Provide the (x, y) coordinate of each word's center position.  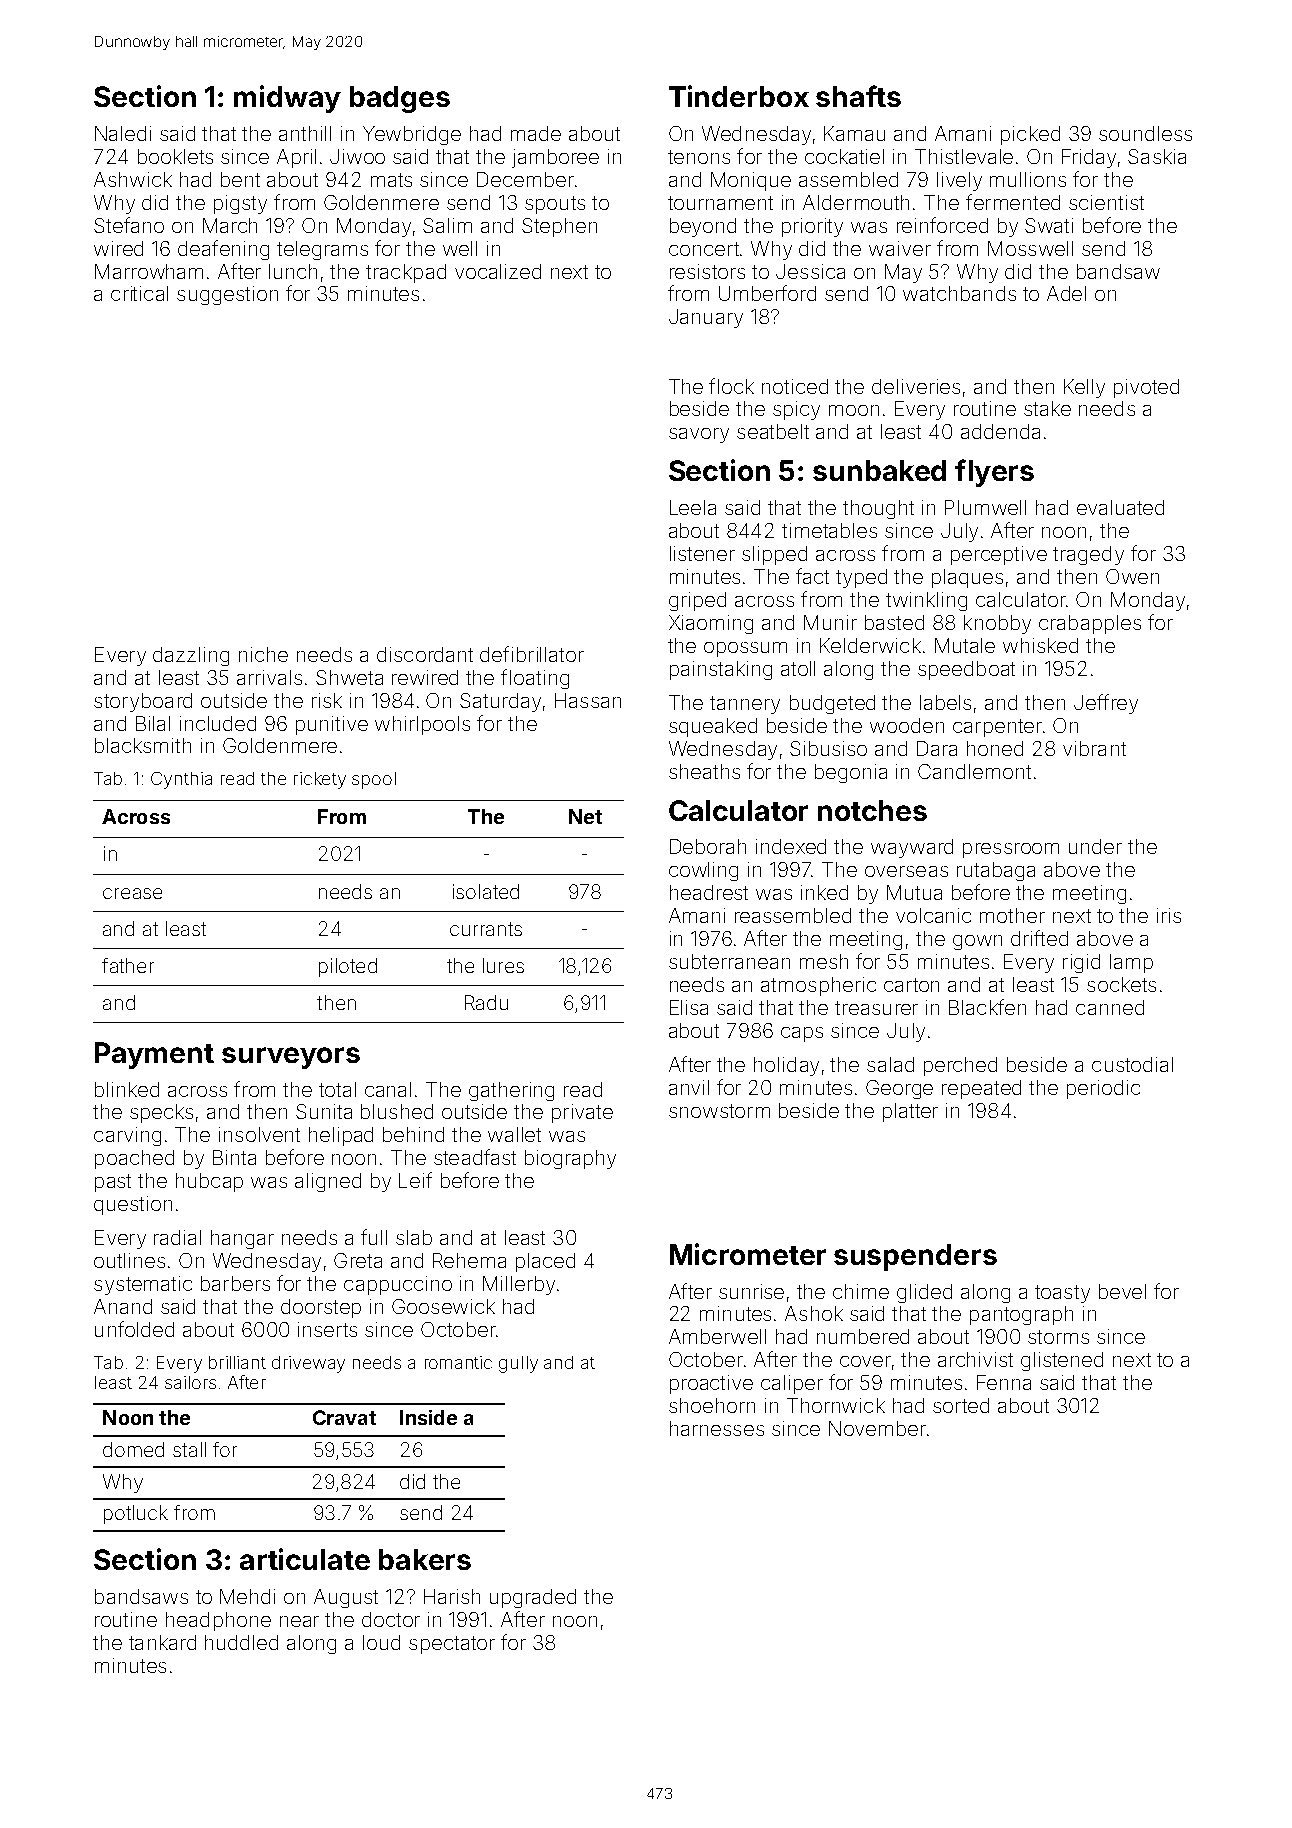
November (877, 1428)
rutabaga (996, 871)
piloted (348, 967)
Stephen (559, 227)
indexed (791, 846)
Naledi (123, 133)
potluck (136, 1514)
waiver (900, 248)
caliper (792, 1384)
